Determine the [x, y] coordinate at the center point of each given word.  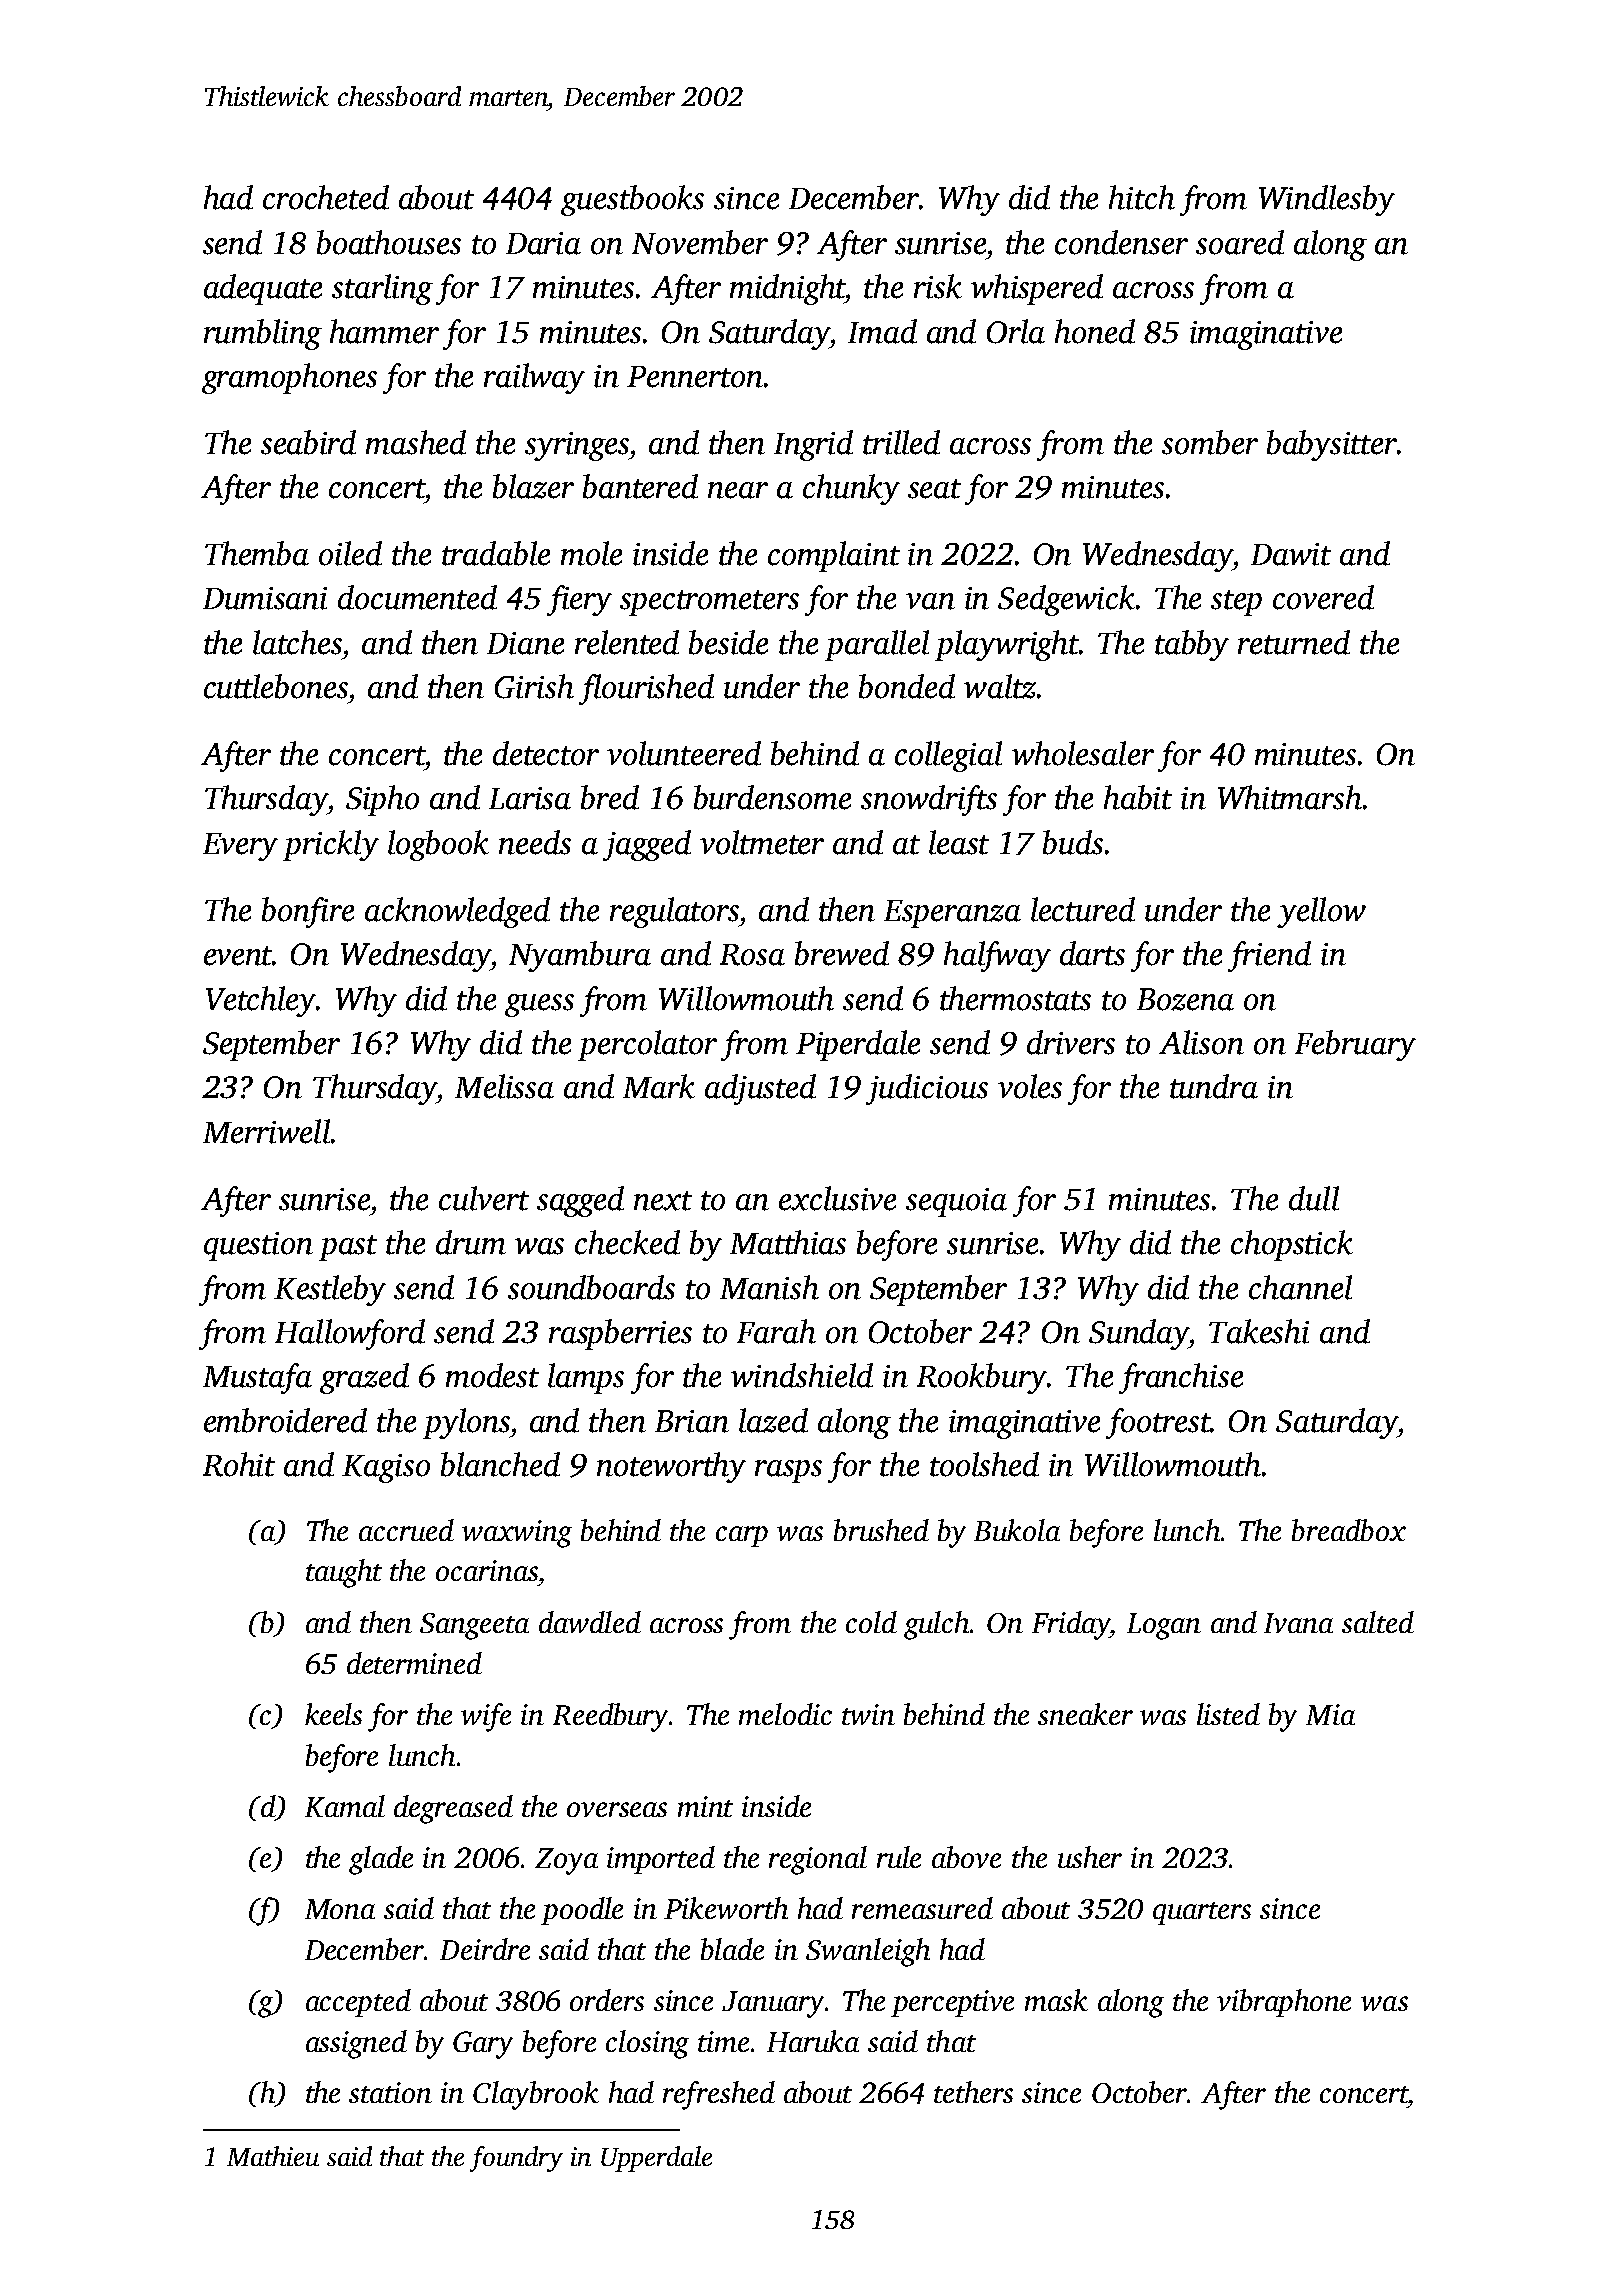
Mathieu [273, 2156]
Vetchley [261, 1001]
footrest [1158, 1423]
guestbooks [632, 200]
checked [627, 1242]
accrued [406, 1530]
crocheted [326, 197]
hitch [1142, 197]
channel [1300, 1287]
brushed [881, 1530]
